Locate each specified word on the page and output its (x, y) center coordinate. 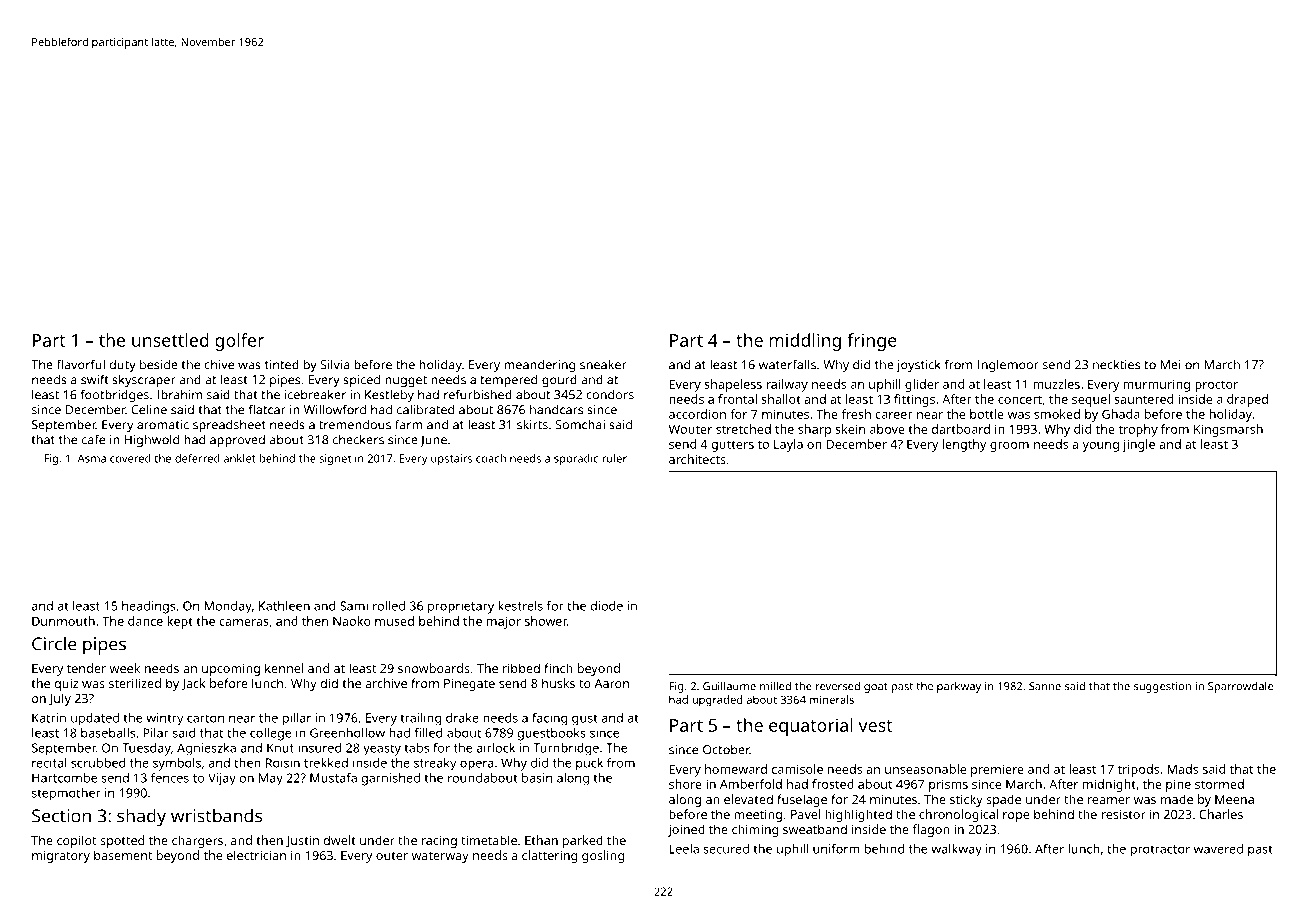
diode (606, 606)
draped (1247, 400)
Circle (54, 643)
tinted (282, 365)
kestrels (520, 606)
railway (787, 385)
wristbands (216, 815)
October (726, 750)
